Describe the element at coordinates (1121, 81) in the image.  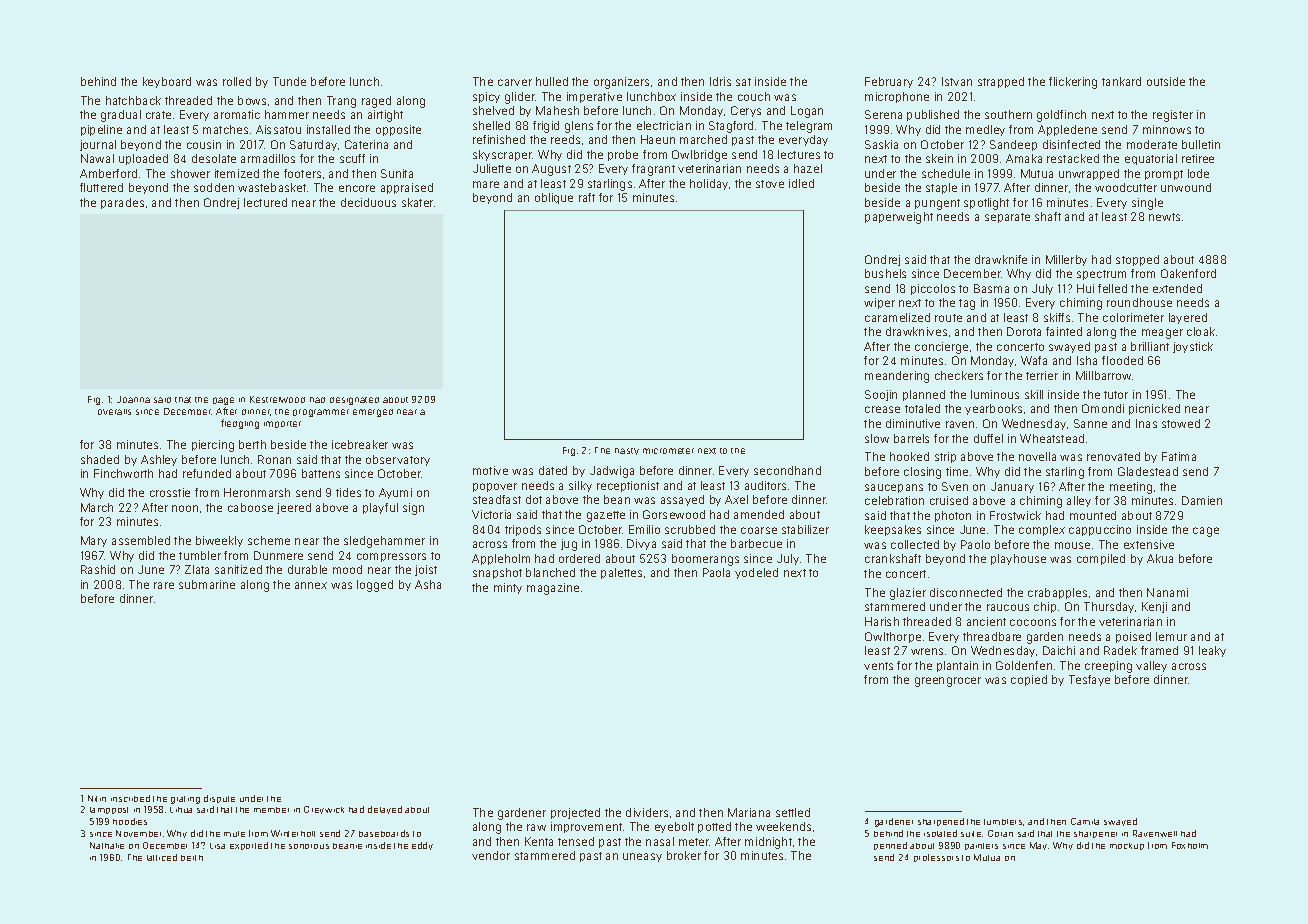
I see `tankard` at that location.
